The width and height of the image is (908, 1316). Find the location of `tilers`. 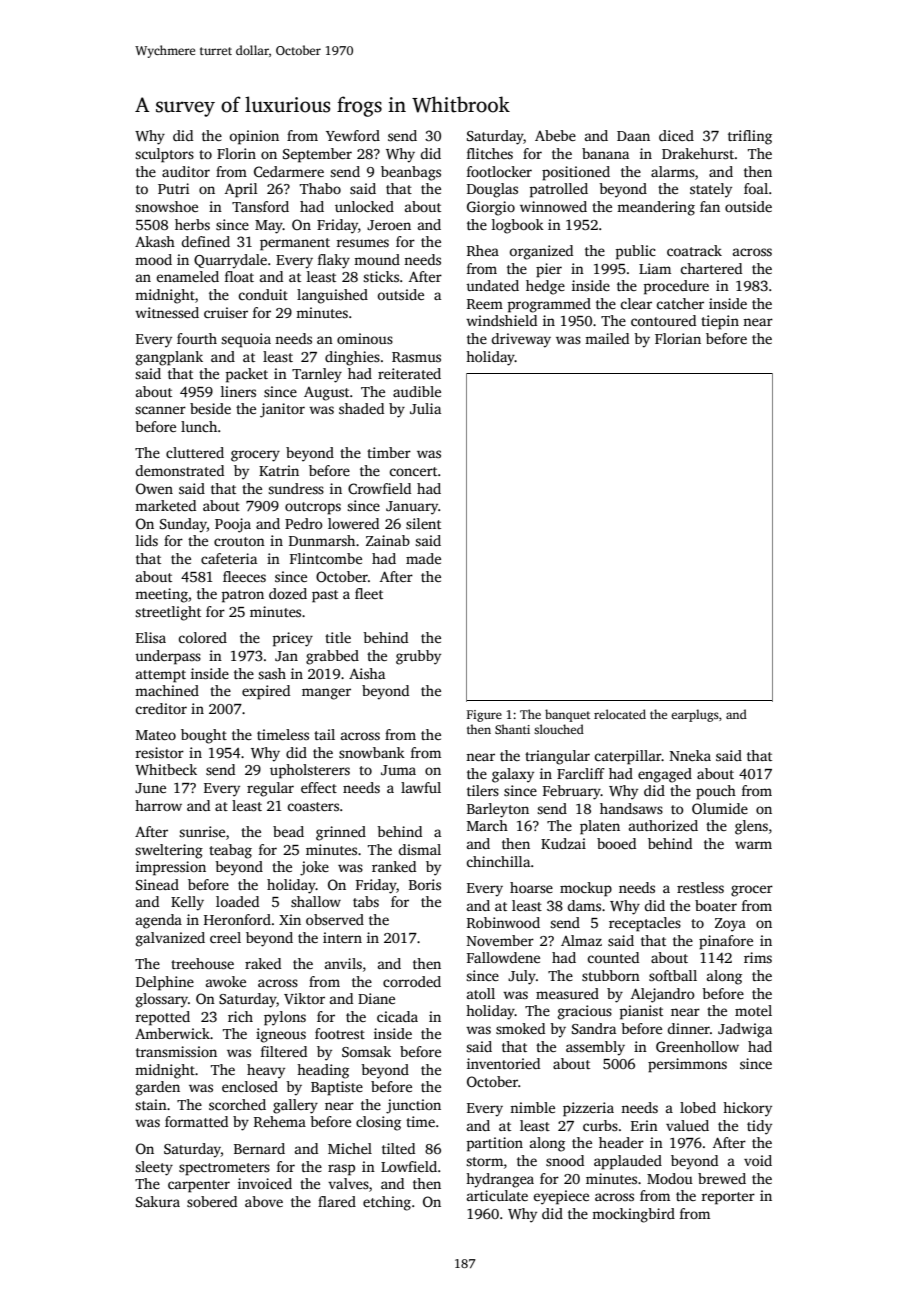

tilers is located at coordinates (483, 790).
